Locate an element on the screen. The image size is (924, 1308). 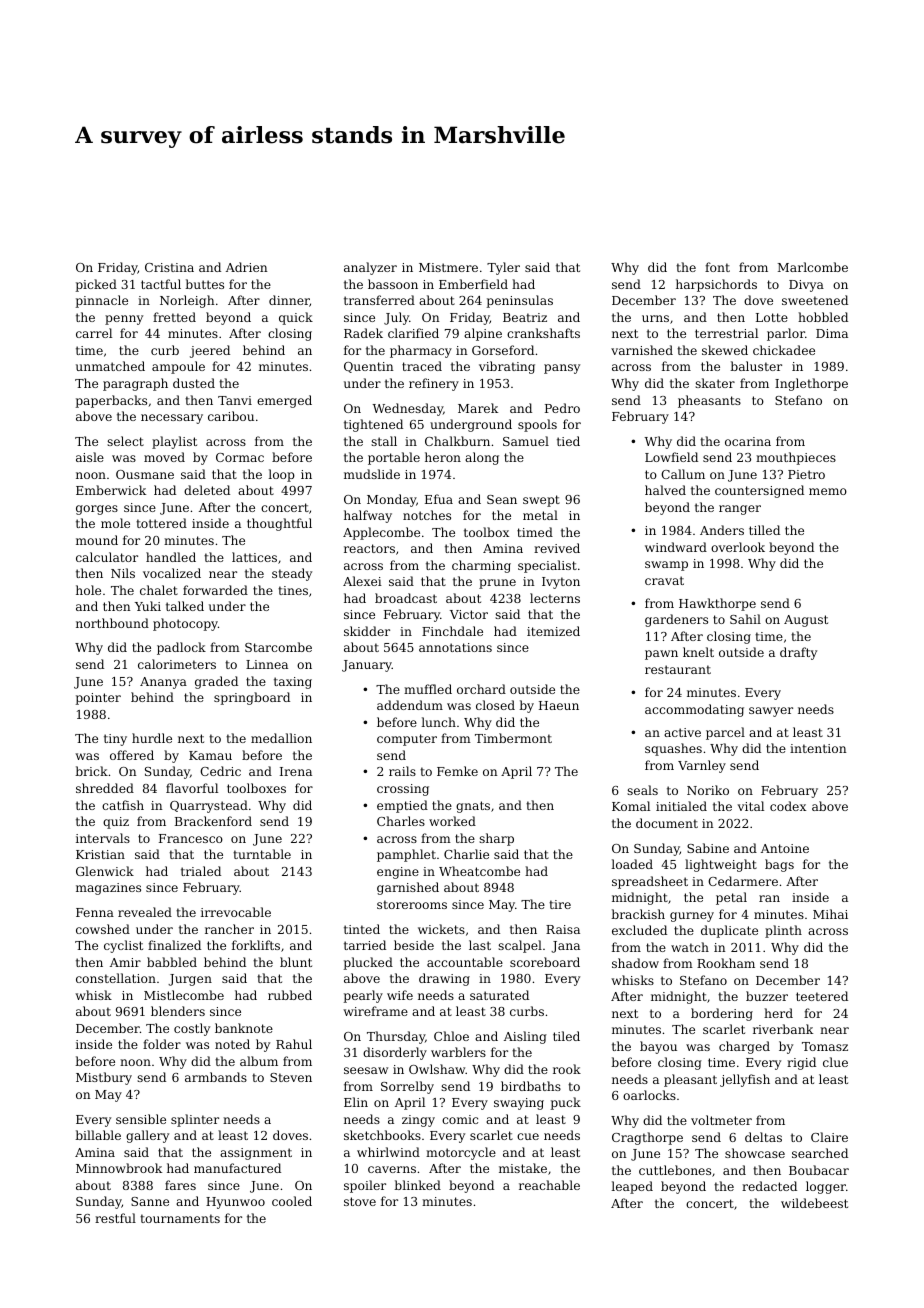
font is located at coordinates (717, 267).
